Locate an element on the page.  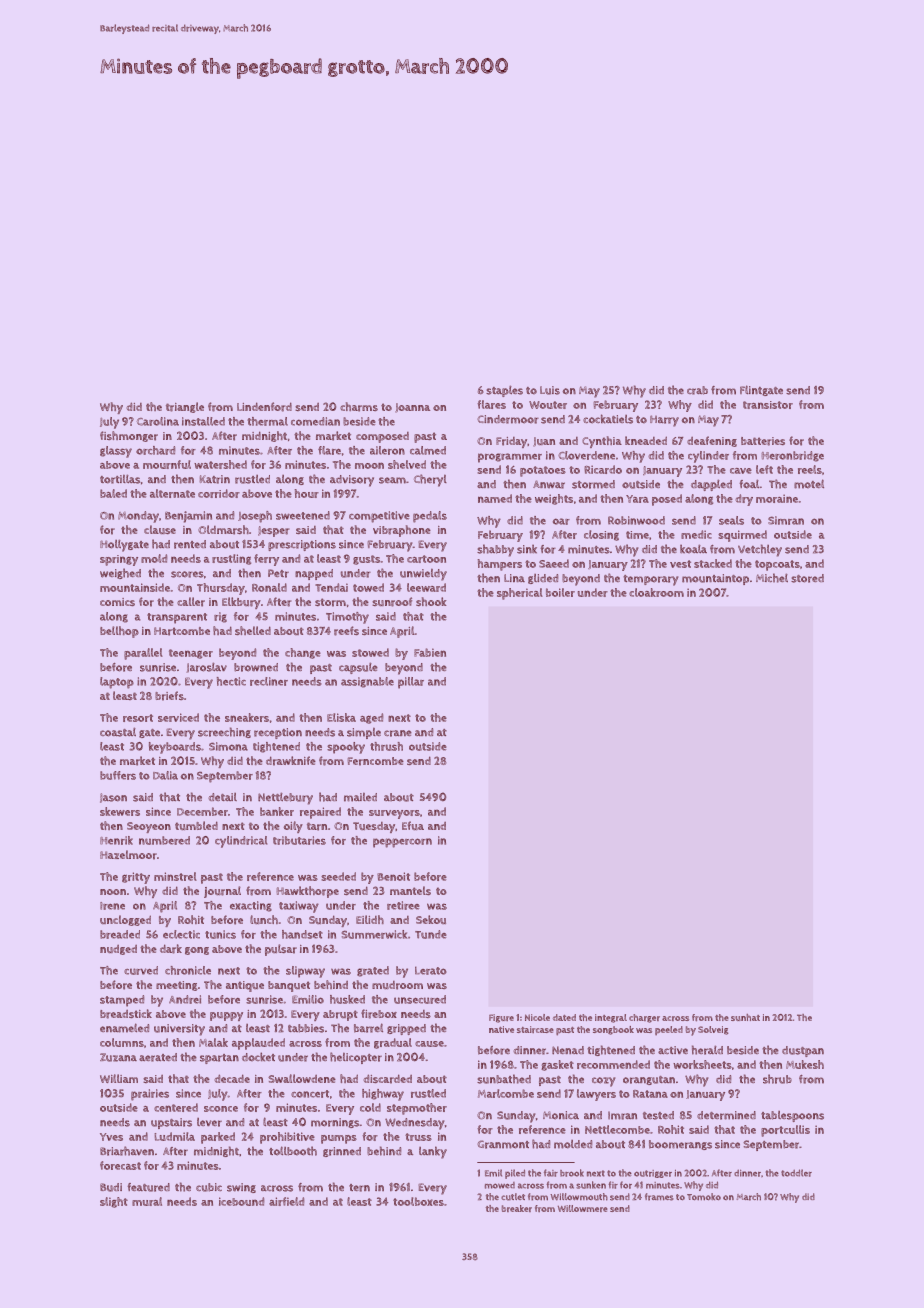
Luis is located at coordinates (550, 390).
